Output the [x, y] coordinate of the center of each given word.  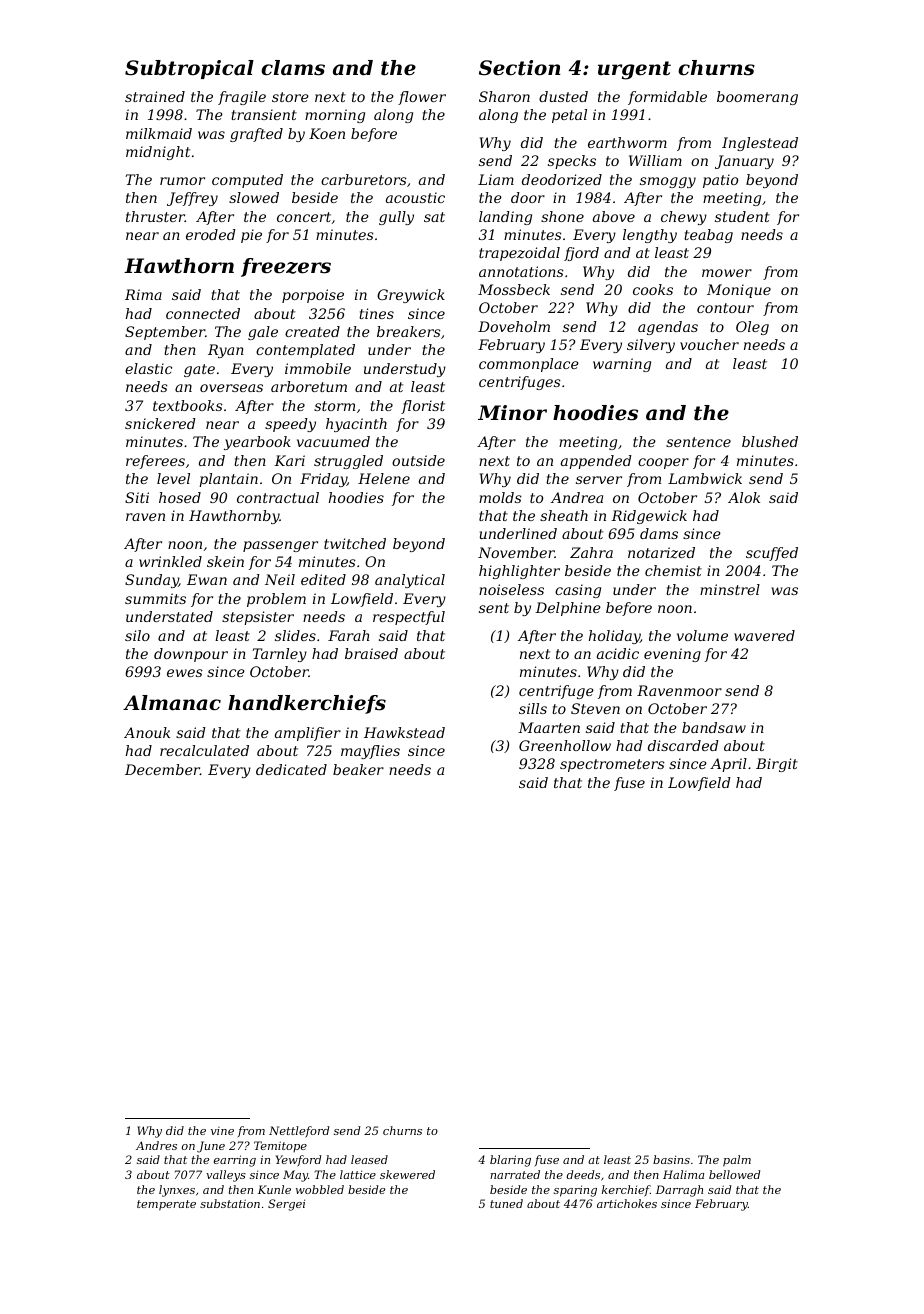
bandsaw [714, 727]
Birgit [777, 765]
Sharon [504, 96]
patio [720, 181]
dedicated [291, 769]
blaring [510, 1161]
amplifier [308, 734]
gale [263, 333]
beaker [358, 769]
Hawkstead [404, 732]
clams [293, 68]
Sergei [286, 1205]
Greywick [411, 296]
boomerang [757, 98]
